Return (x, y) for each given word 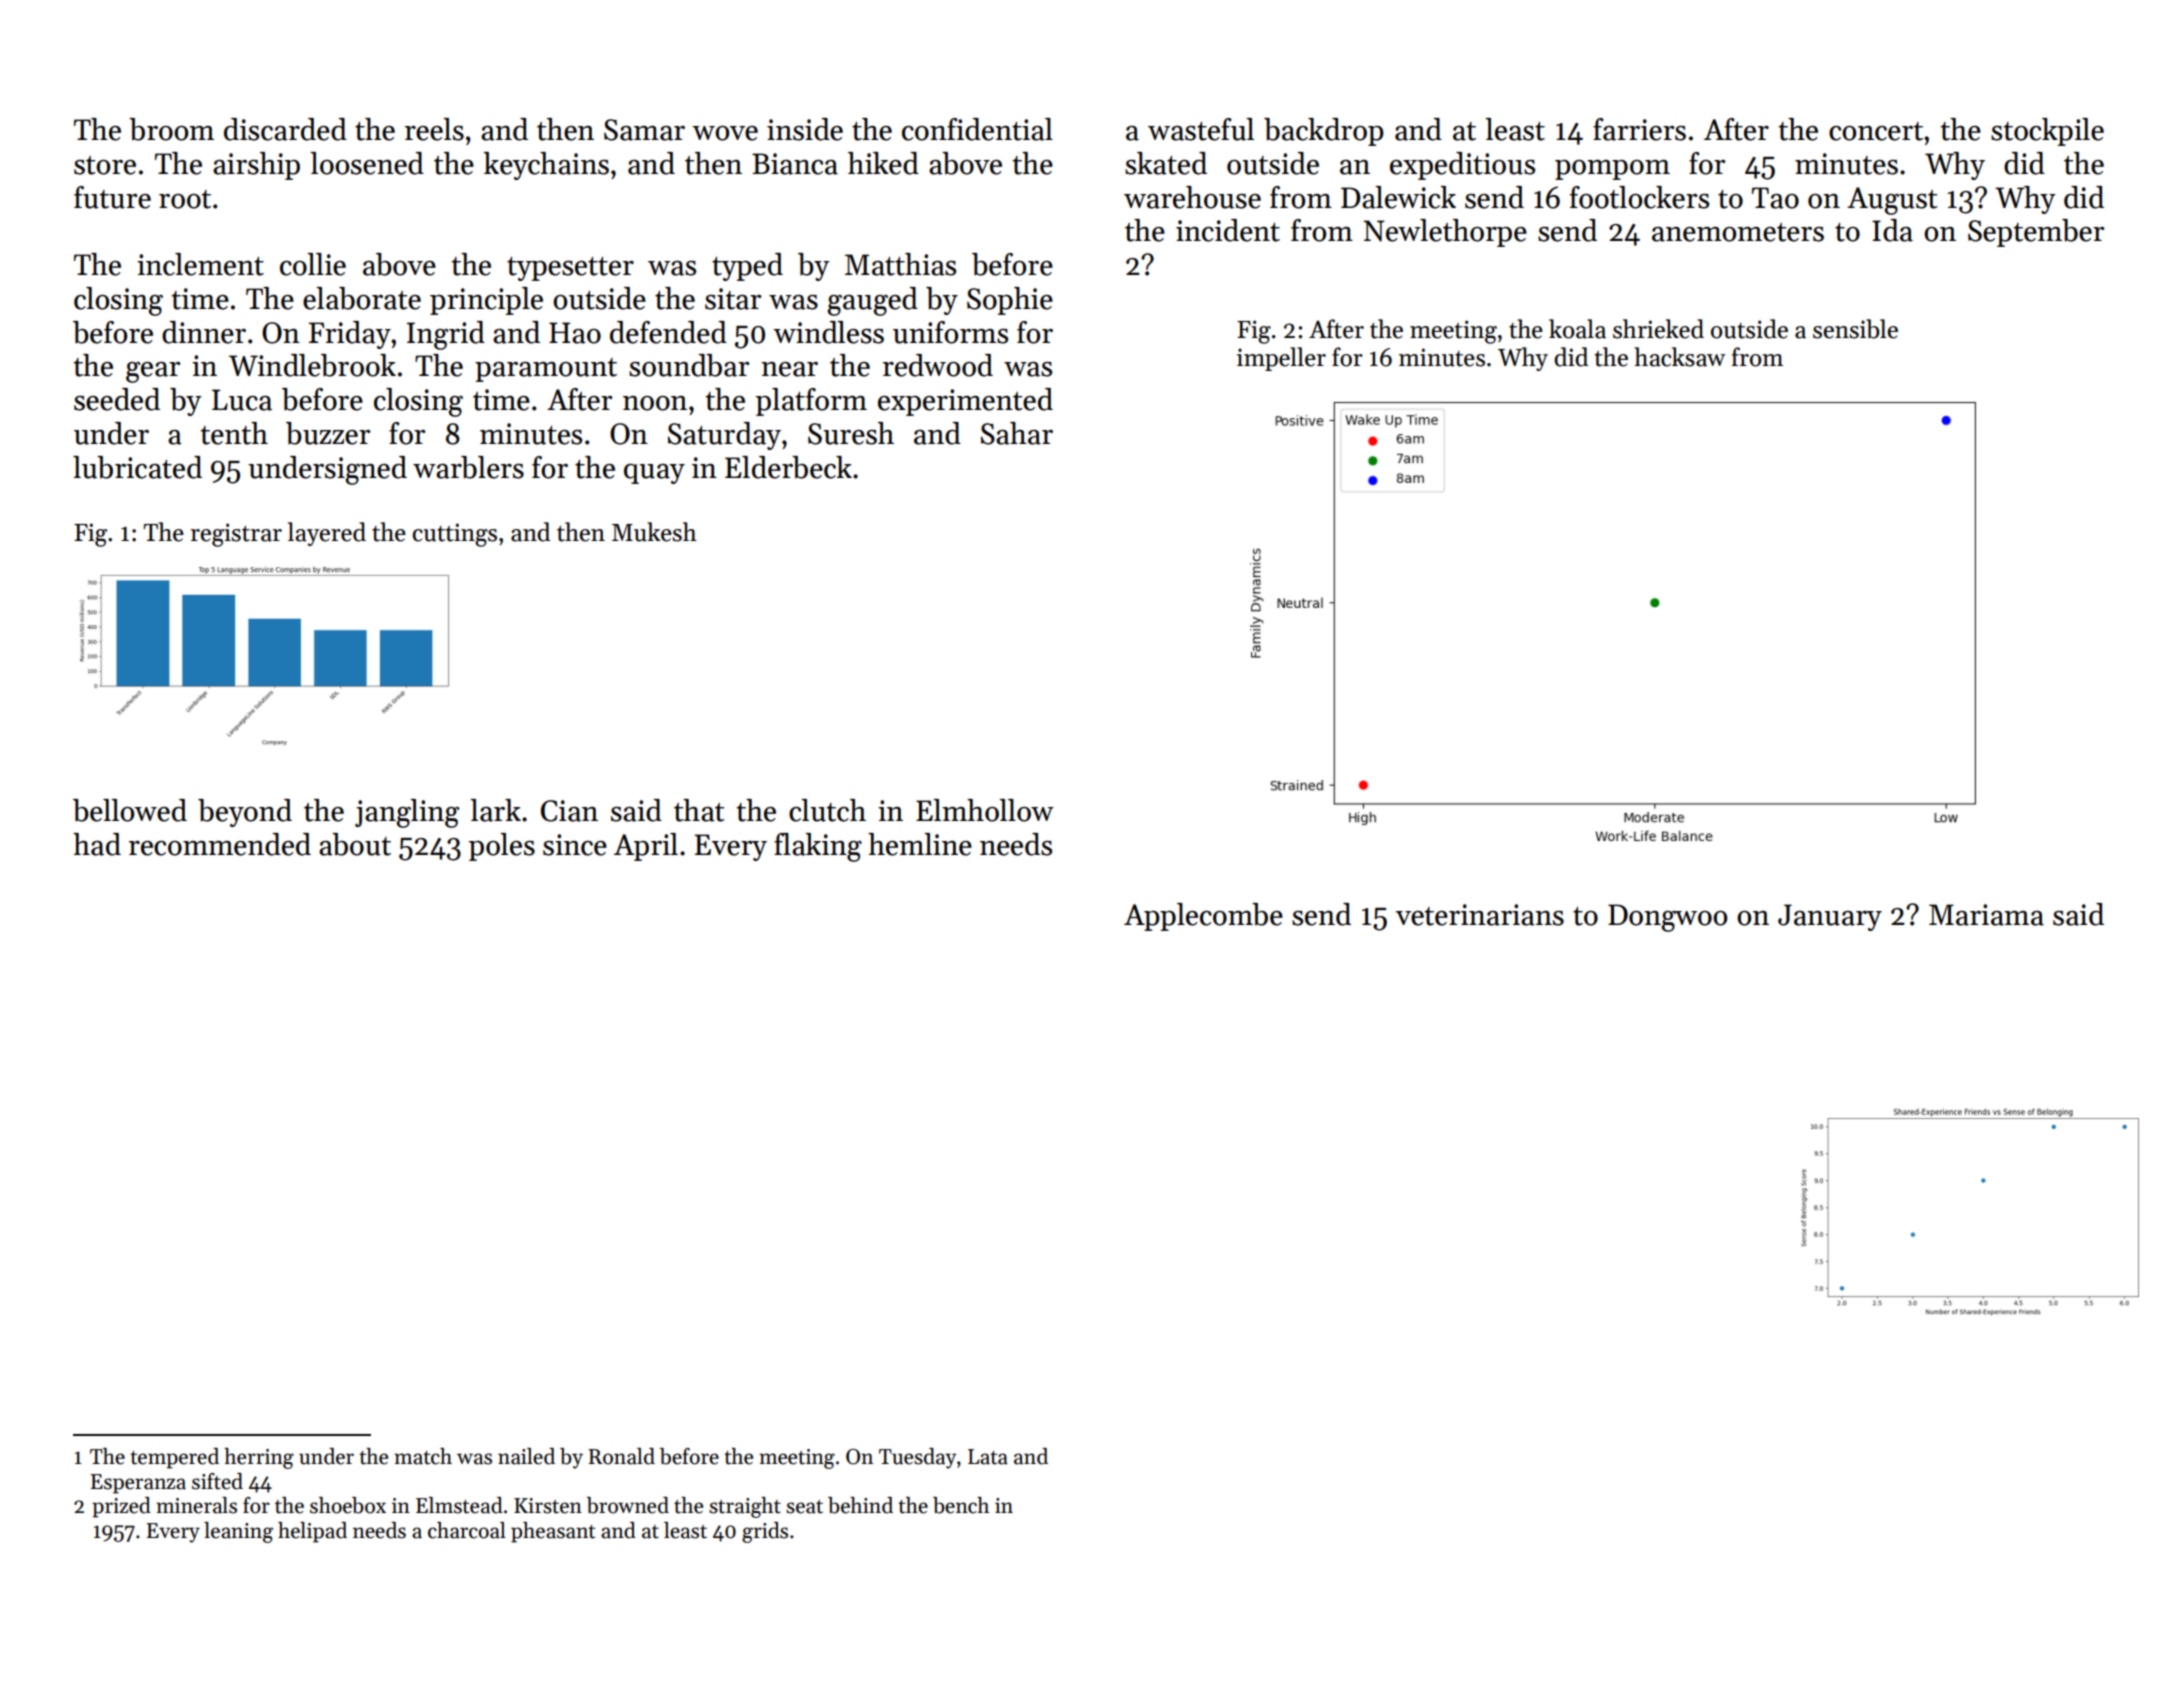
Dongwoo (1667, 918)
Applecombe (1203, 917)
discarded (285, 129)
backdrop (1324, 132)
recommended (220, 844)
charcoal (467, 1530)
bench (961, 1505)
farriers (1639, 129)
